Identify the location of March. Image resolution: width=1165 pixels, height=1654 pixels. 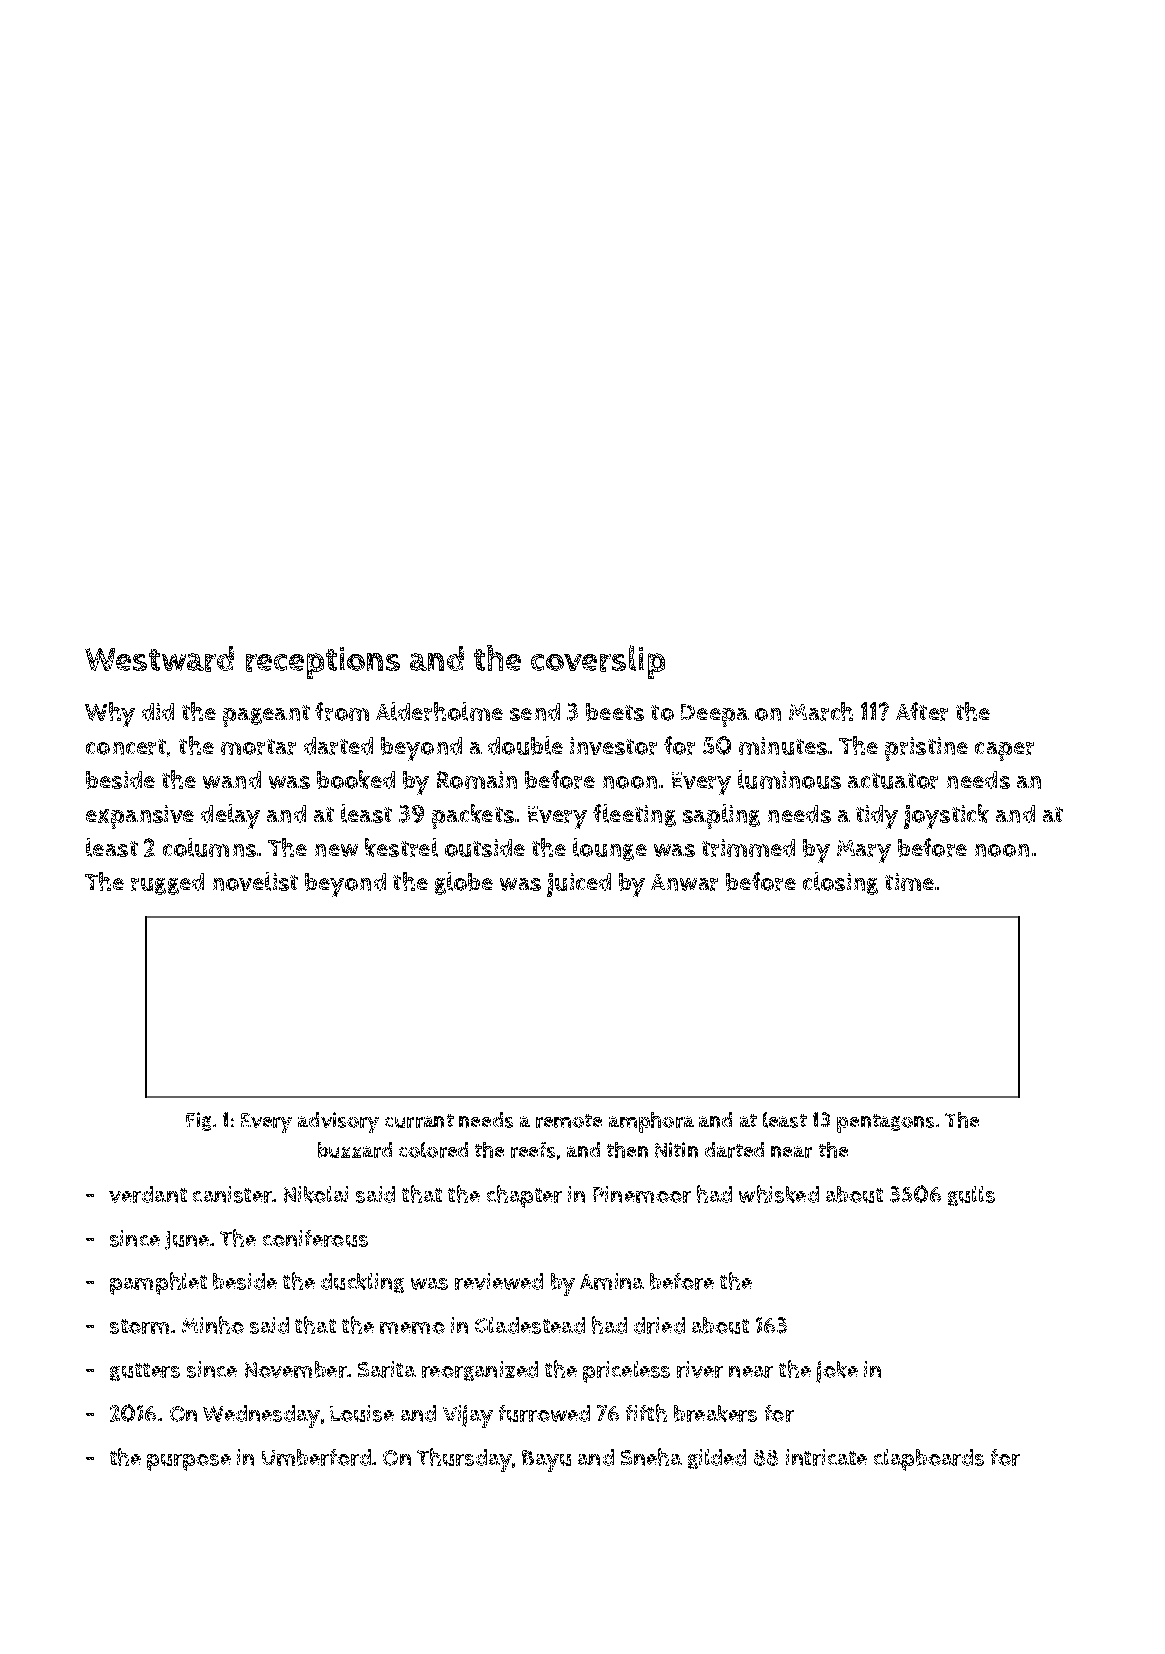
(821, 711).
